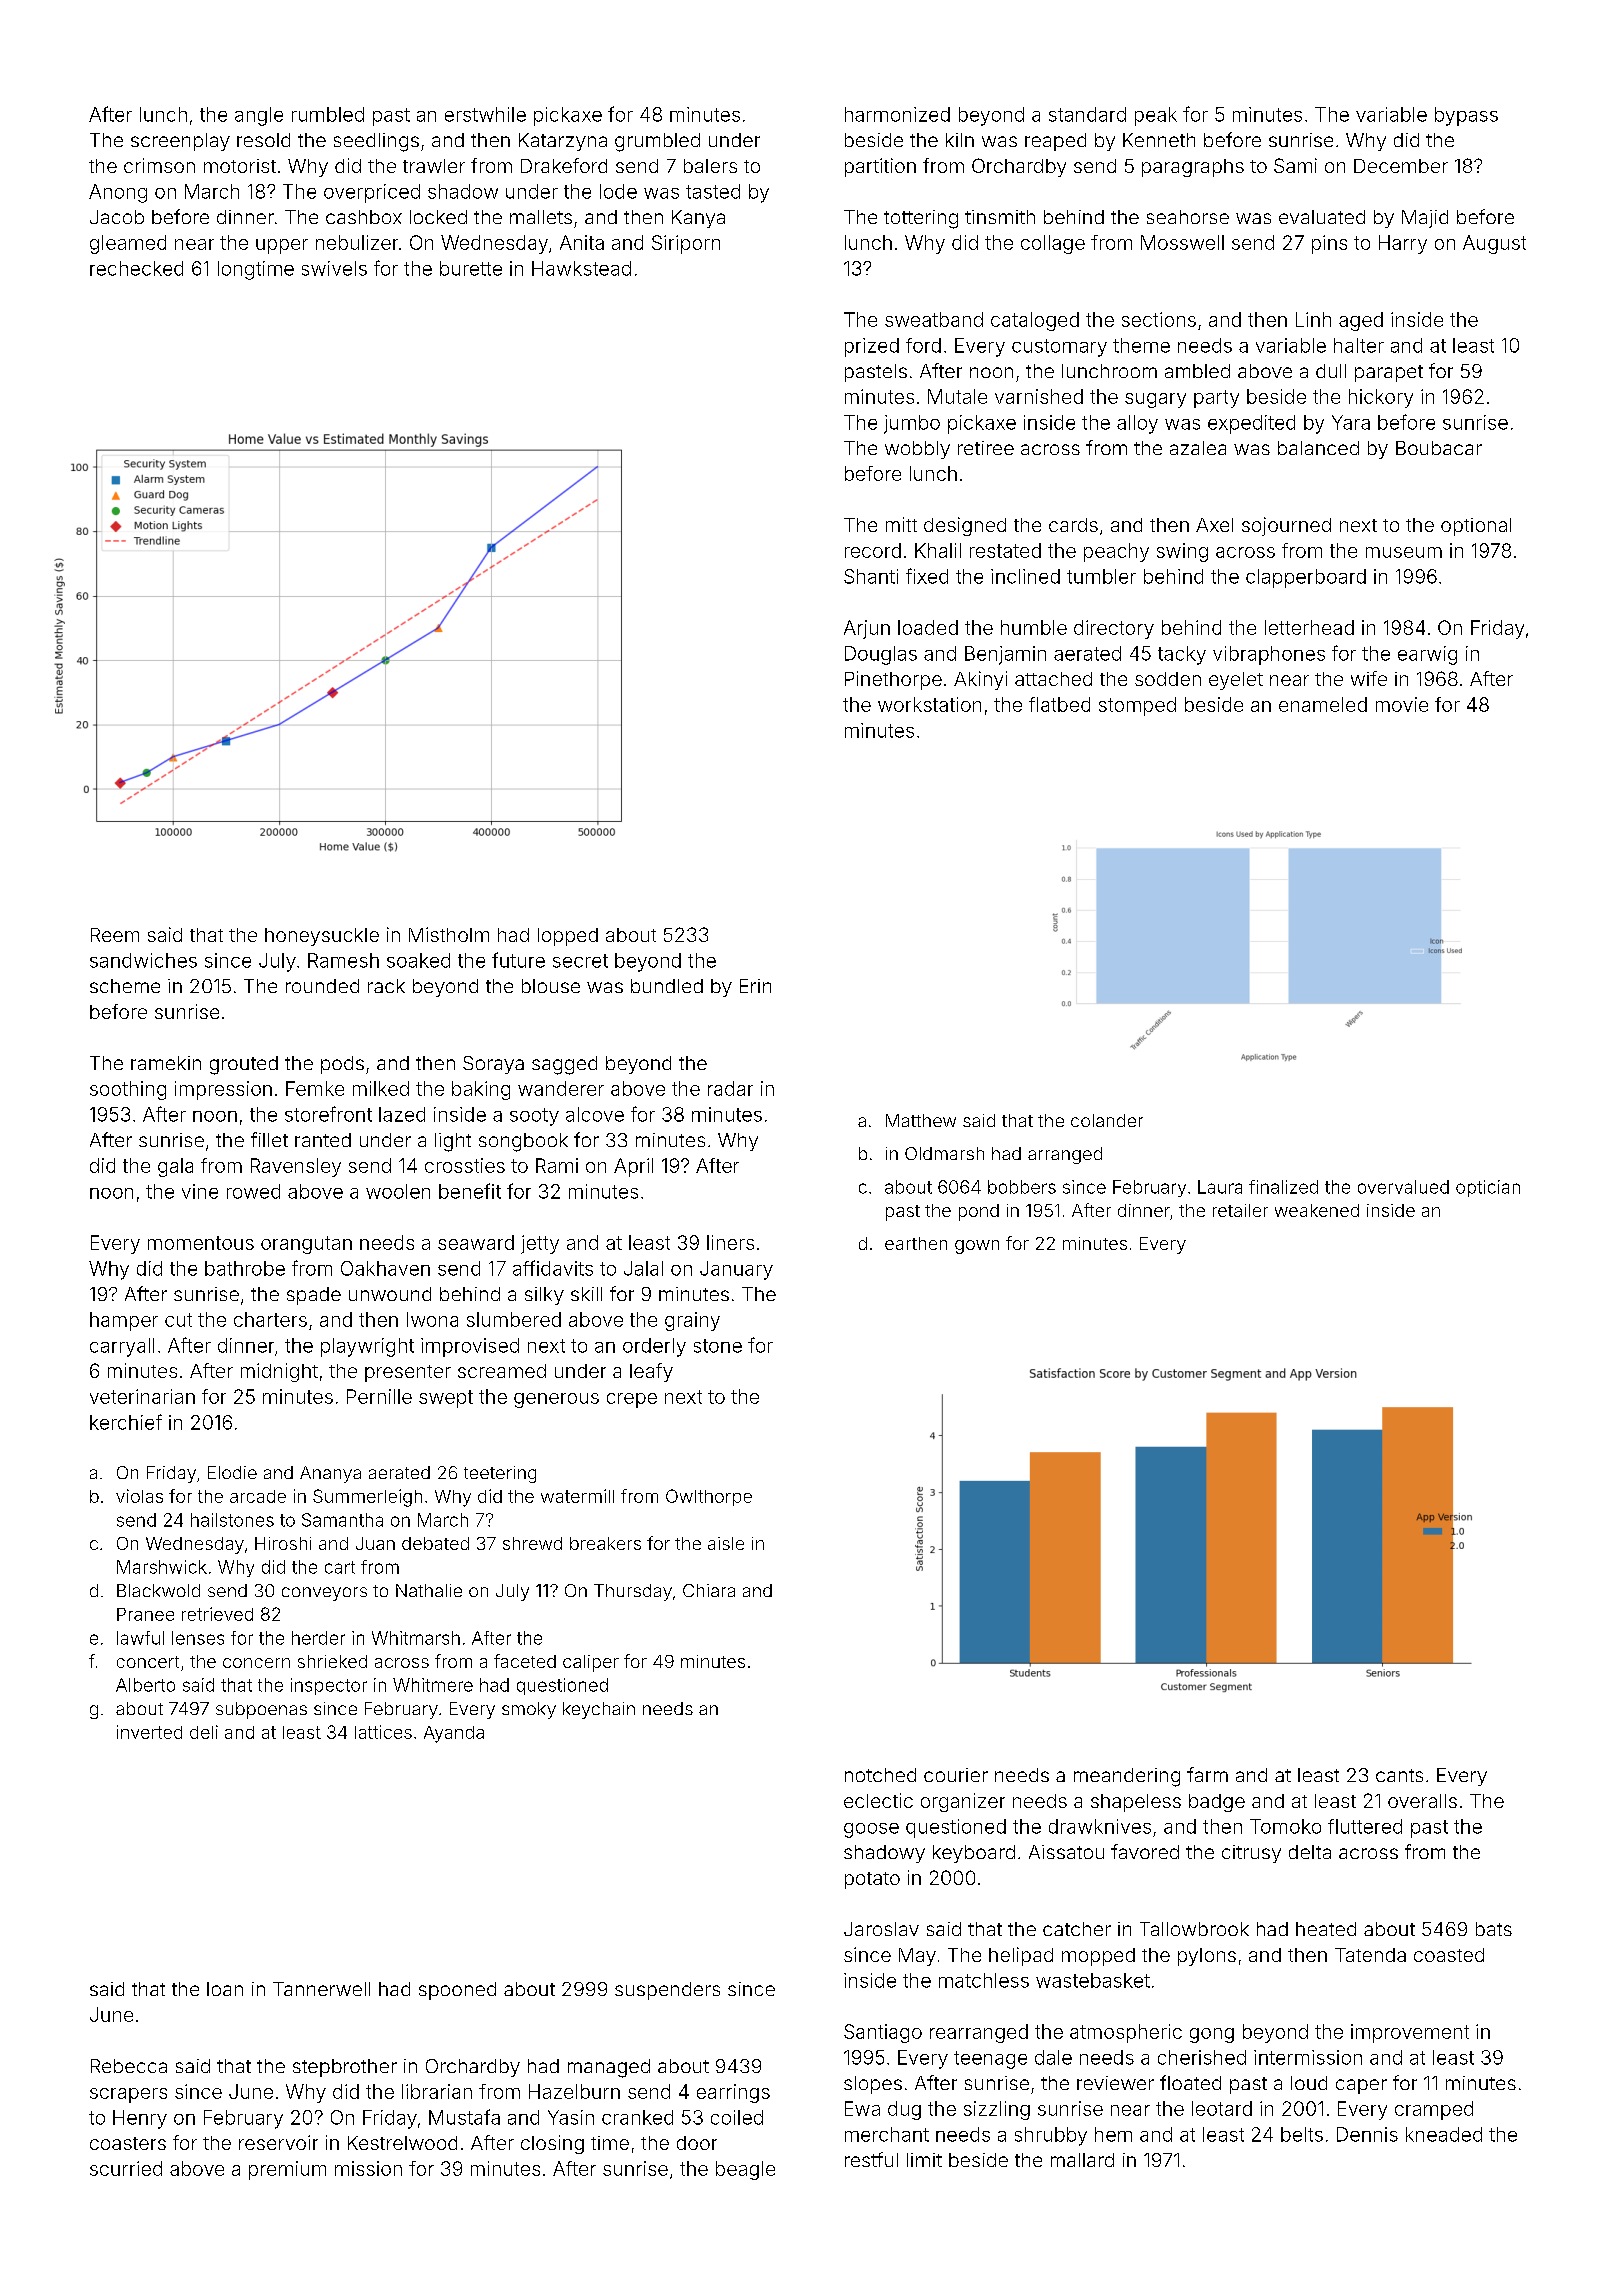  What do you see at coordinates (390, 1294) in the page?
I see `unwound` at bounding box center [390, 1294].
